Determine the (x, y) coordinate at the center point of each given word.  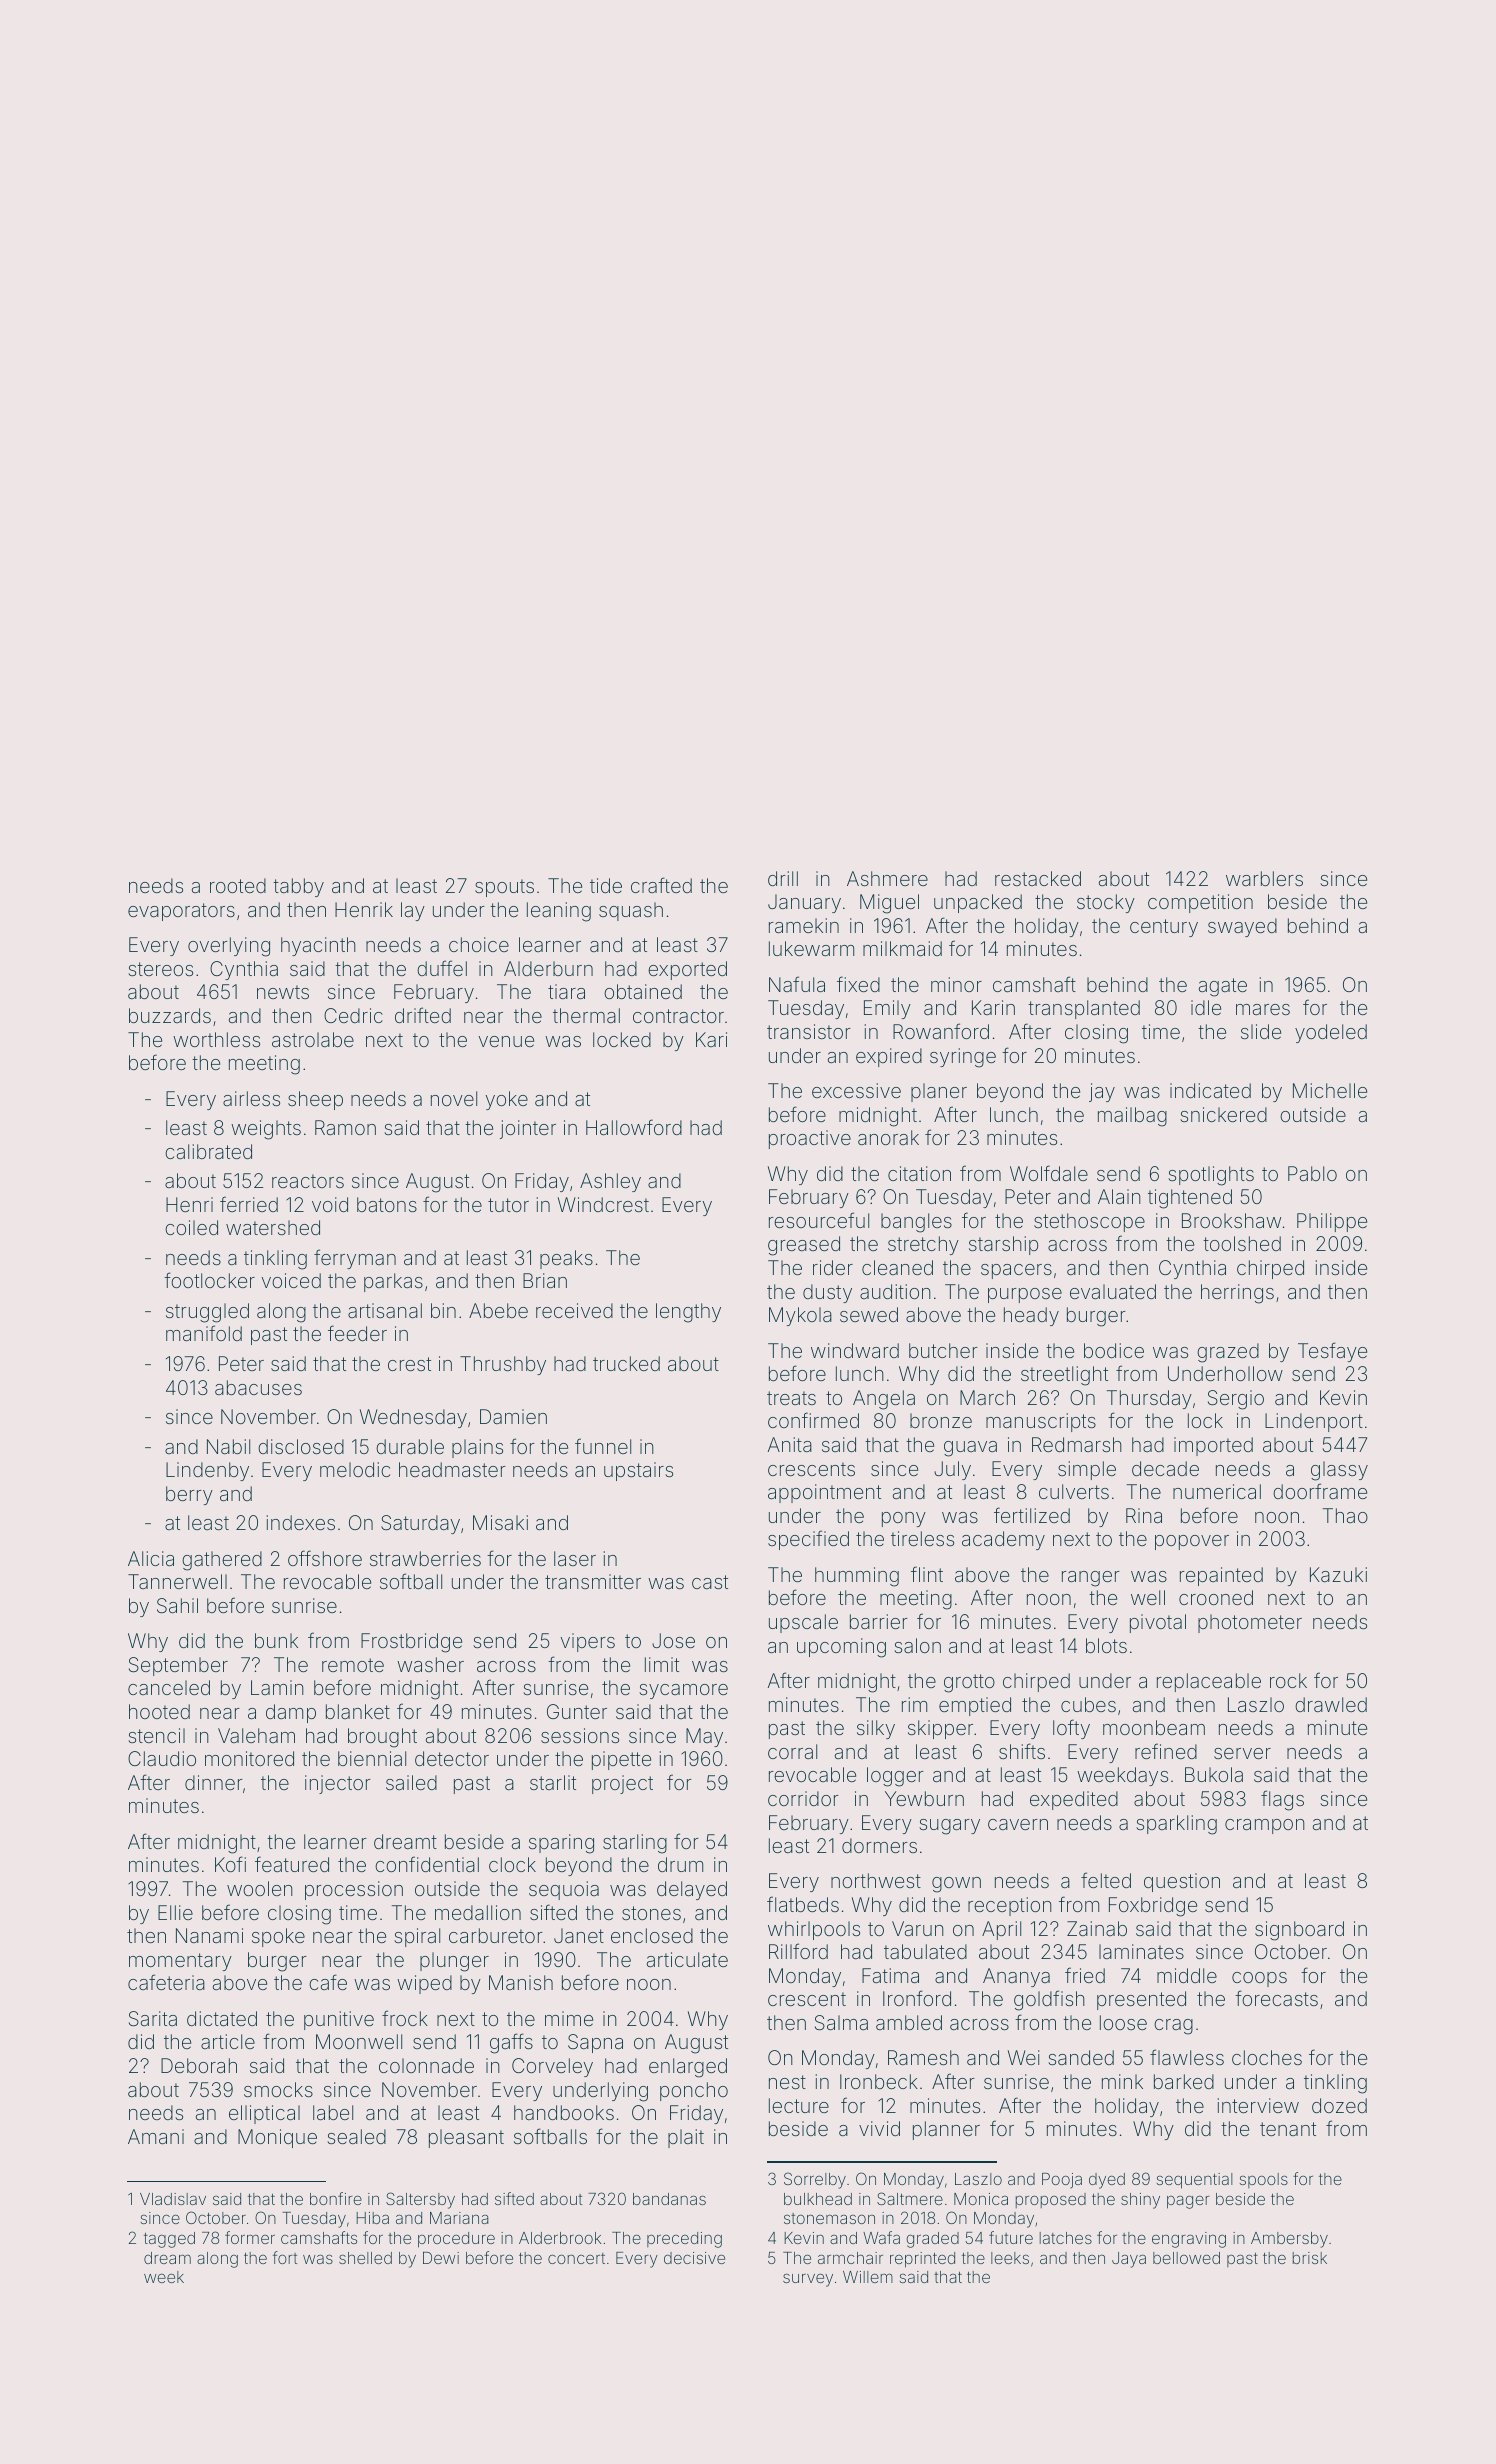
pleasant (466, 2138)
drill (783, 878)
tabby (298, 887)
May (704, 1737)
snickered (1223, 1114)
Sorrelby (815, 2180)
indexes (301, 1522)
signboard (1299, 1931)
